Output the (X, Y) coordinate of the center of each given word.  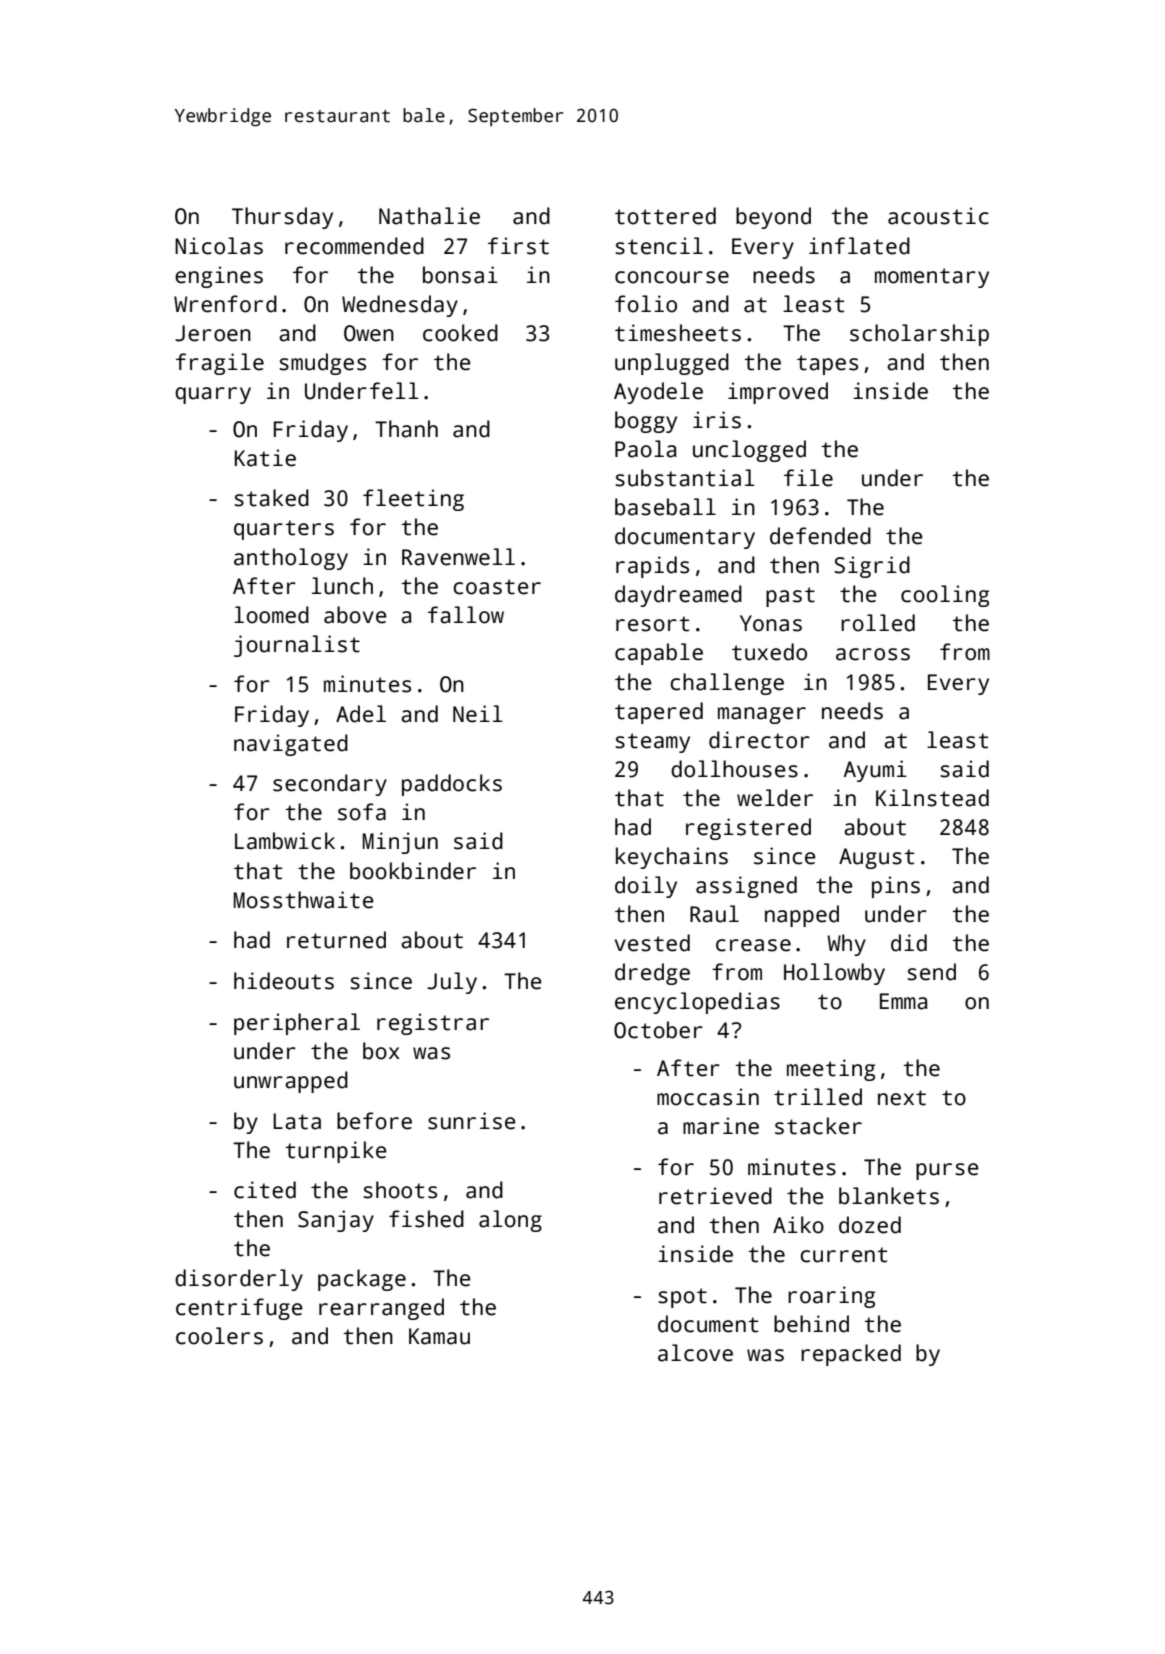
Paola (645, 449)
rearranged (381, 1309)
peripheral (297, 1024)
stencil (659, 246)
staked (271, 498)
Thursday (282, 218)
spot (682, 1298)
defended (820, 536)
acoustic (938, 216)
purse (947, 1171)
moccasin (708, 1097)
